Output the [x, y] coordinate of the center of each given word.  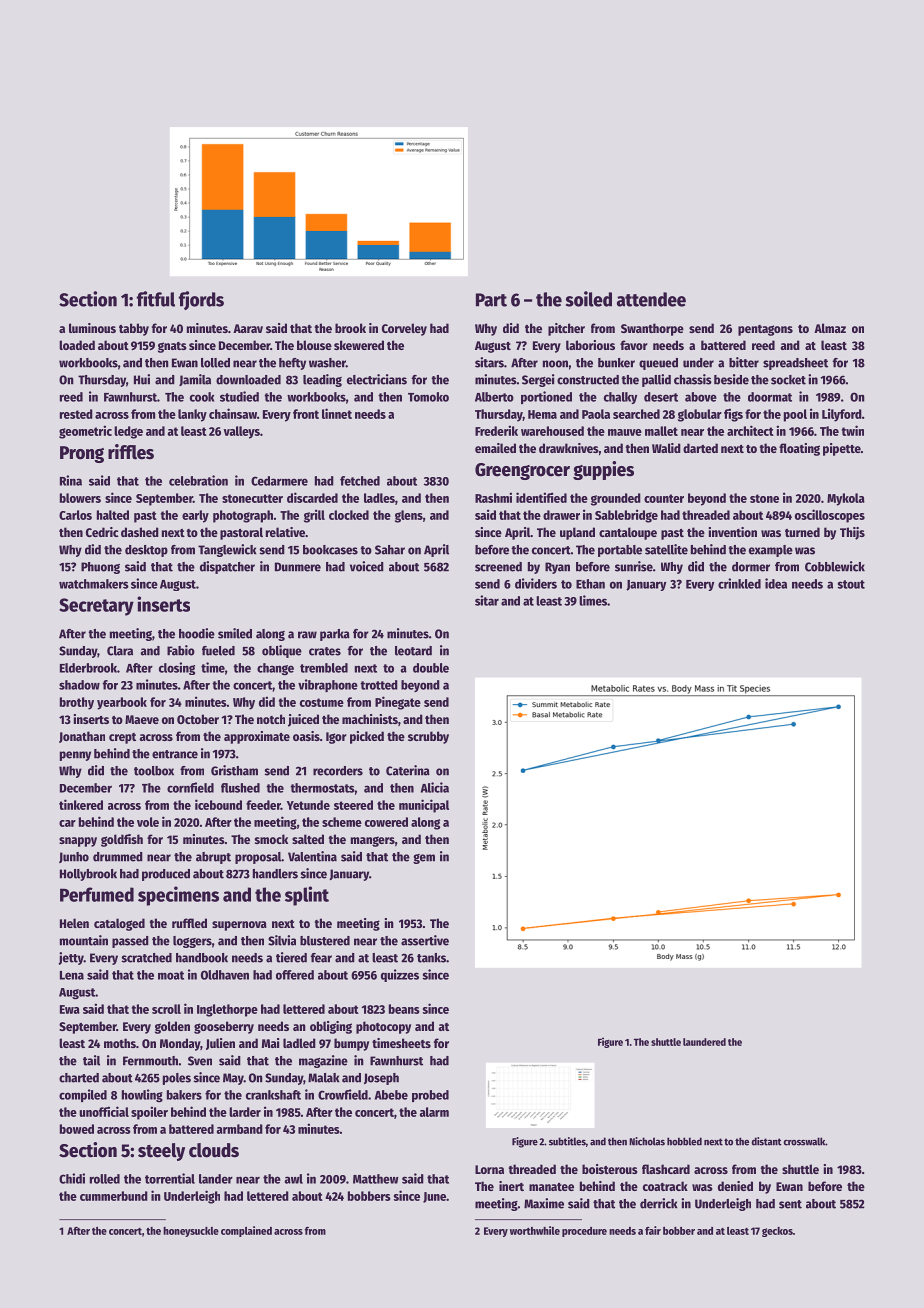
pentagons [765, 330]
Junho [74, 857]
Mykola [846, 499]
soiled [589, 299]
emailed [495, 448]
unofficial [104, 1111]
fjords [201, 300]
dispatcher [227, 567]
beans [404, 1009]
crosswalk [804, 1141]
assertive [425, 940]
